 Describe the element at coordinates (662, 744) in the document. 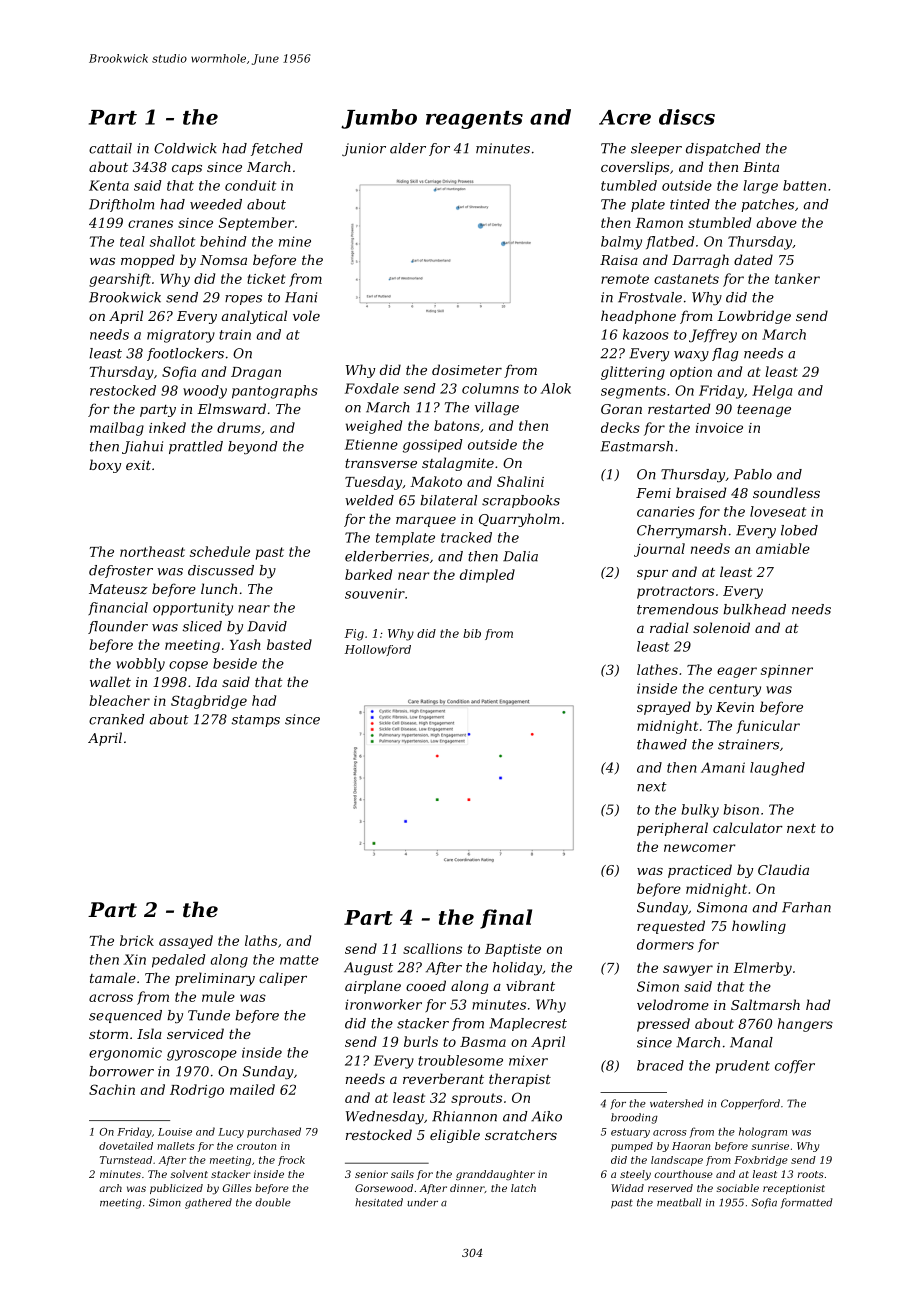

I see `thawed` at that location.
